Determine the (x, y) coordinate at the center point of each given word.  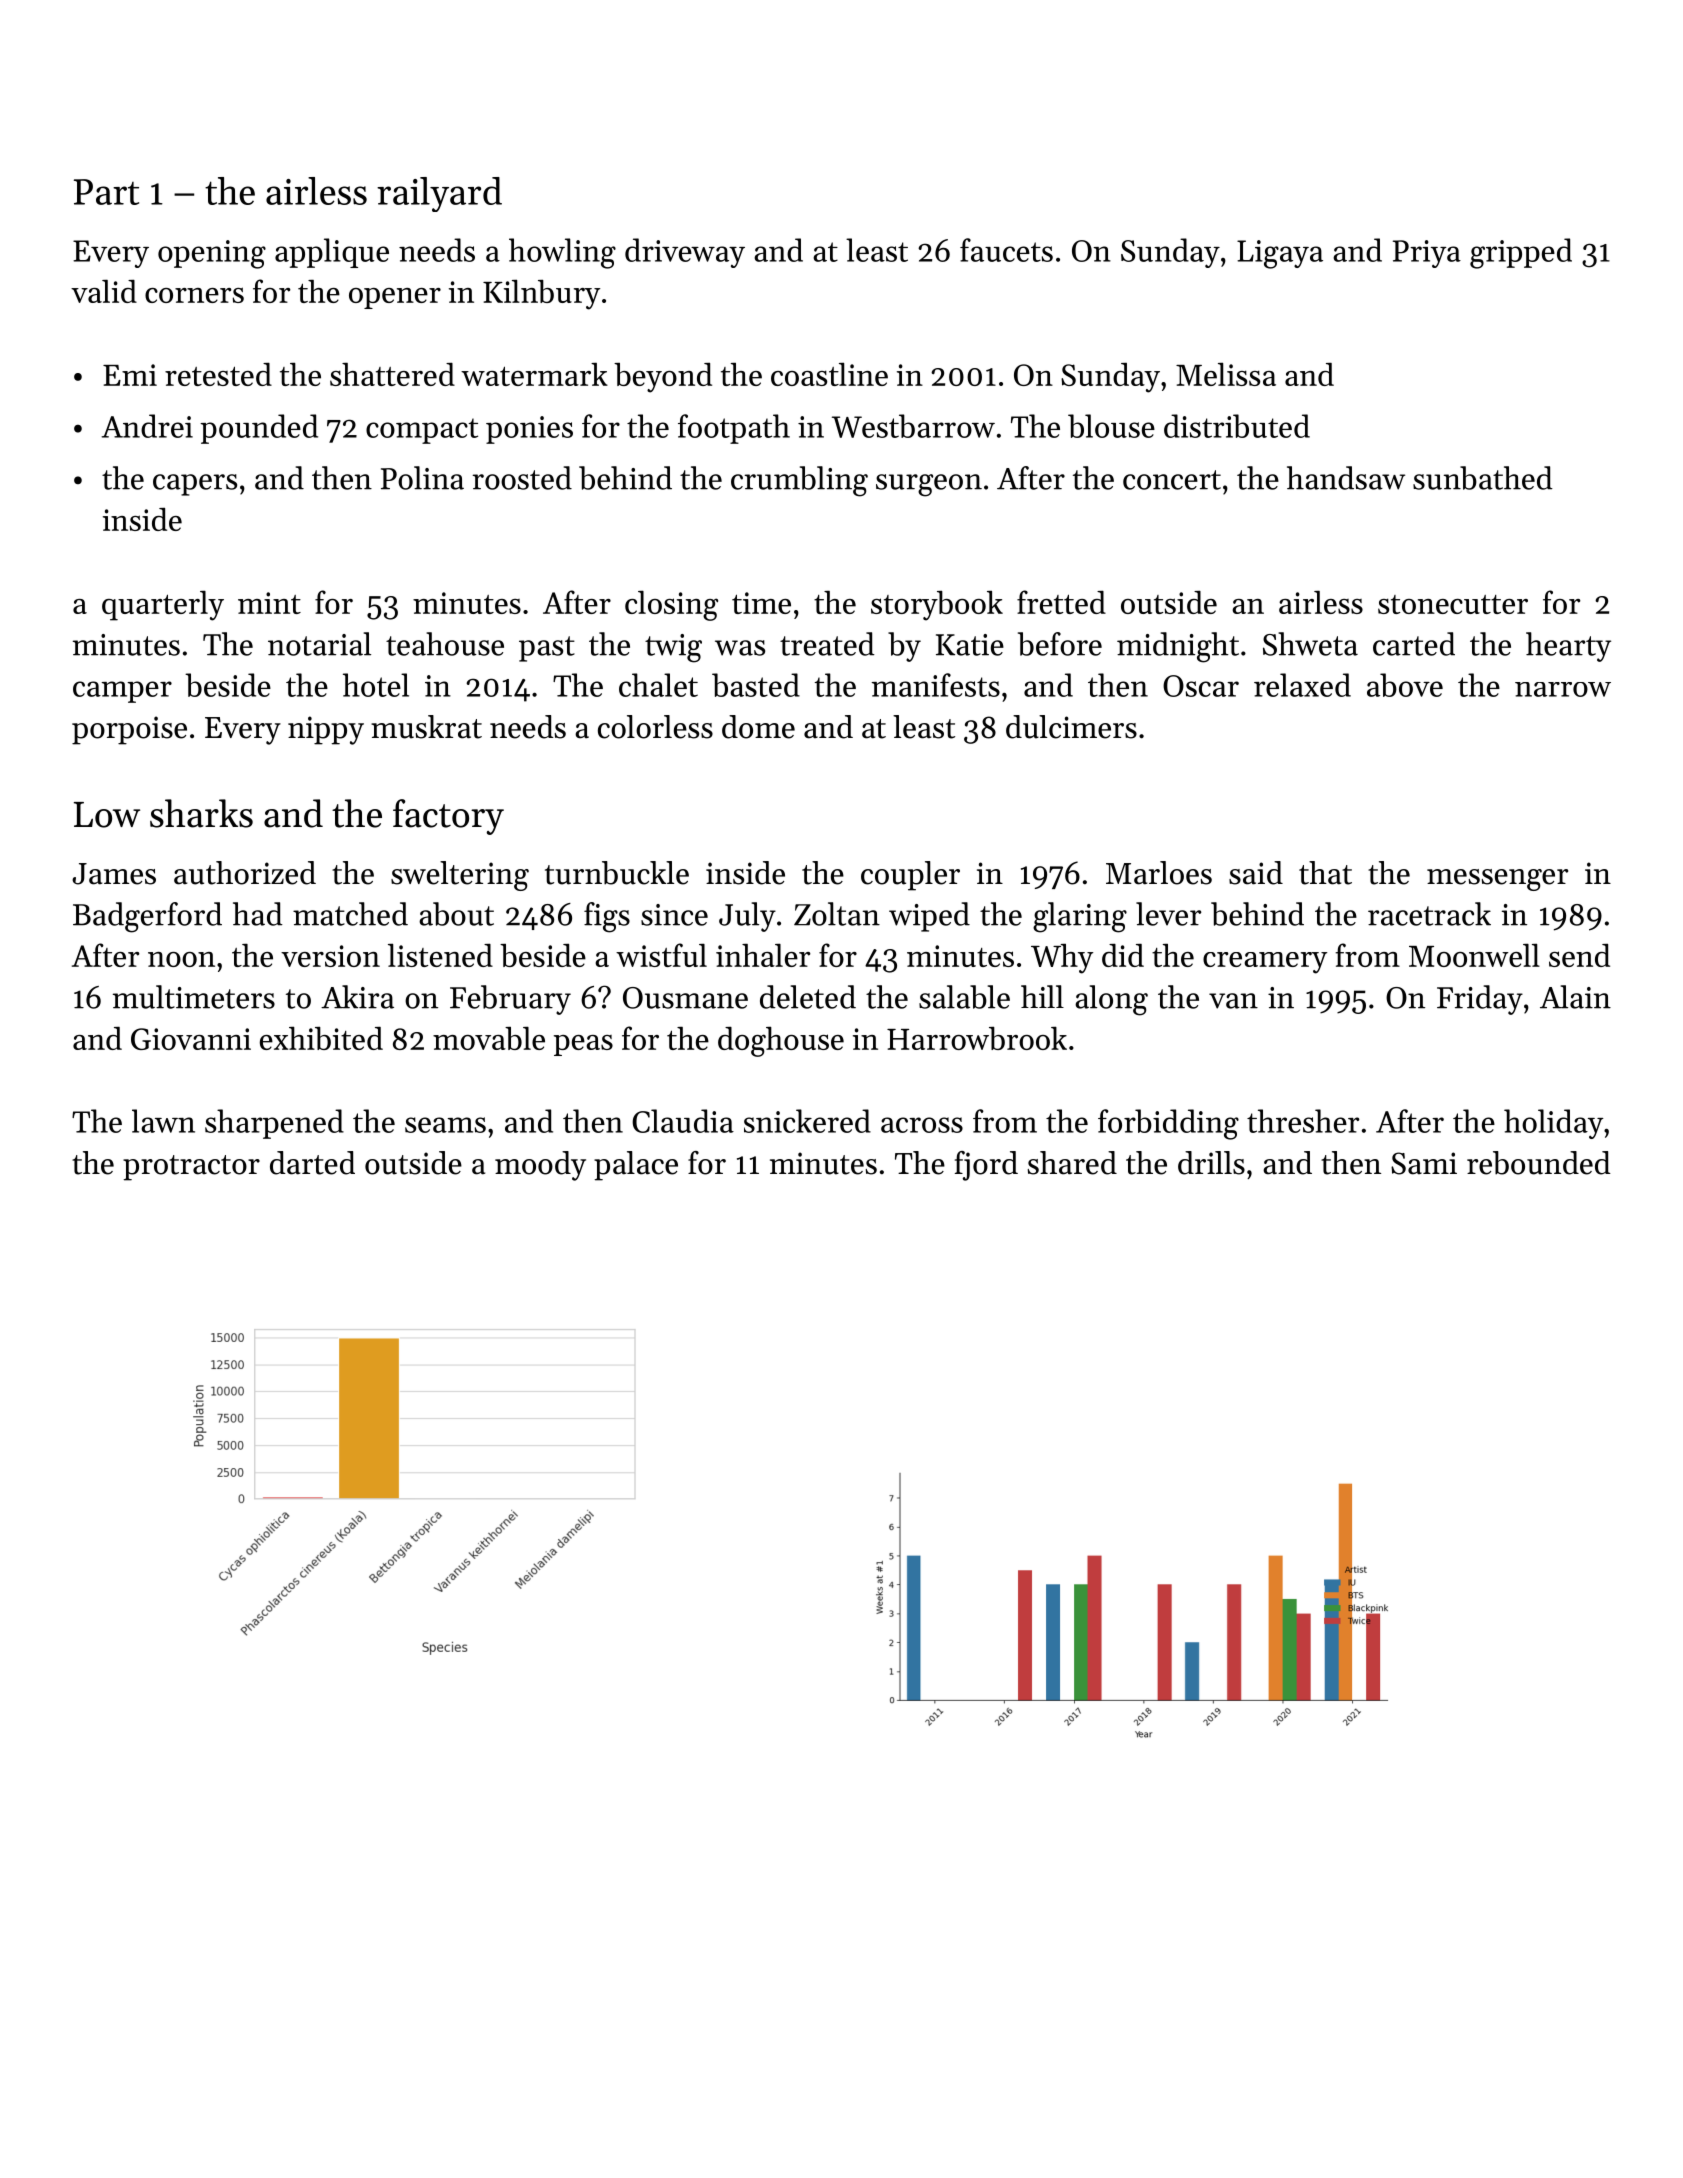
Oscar (1201, 686)
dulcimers (1071, 727)
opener (395, 298)
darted (312, 1163)
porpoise (129, 730)
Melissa (1226, 374)
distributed (1237, 426)
